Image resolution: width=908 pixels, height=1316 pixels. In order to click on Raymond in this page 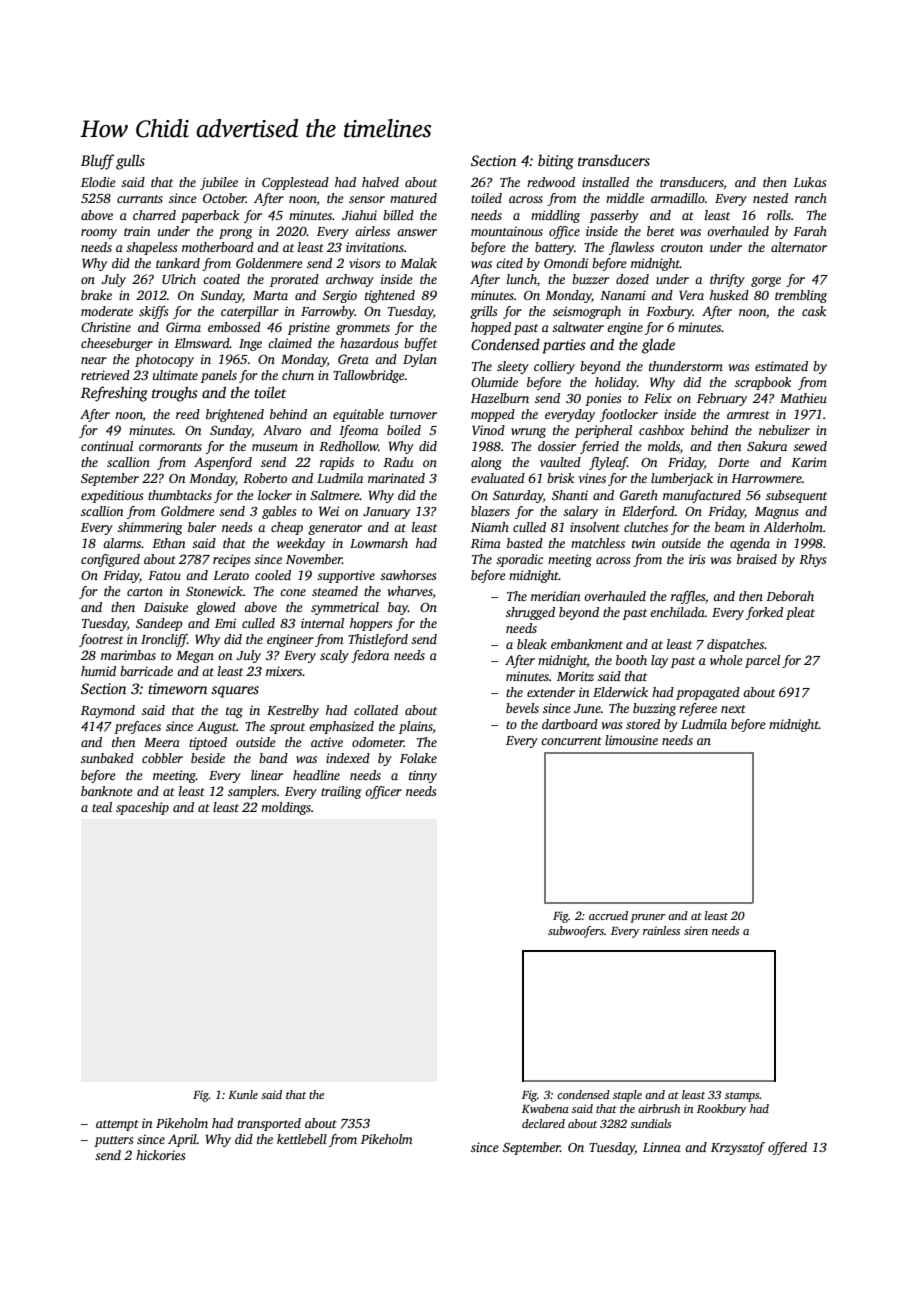, I will do `click(108, 711)`.
